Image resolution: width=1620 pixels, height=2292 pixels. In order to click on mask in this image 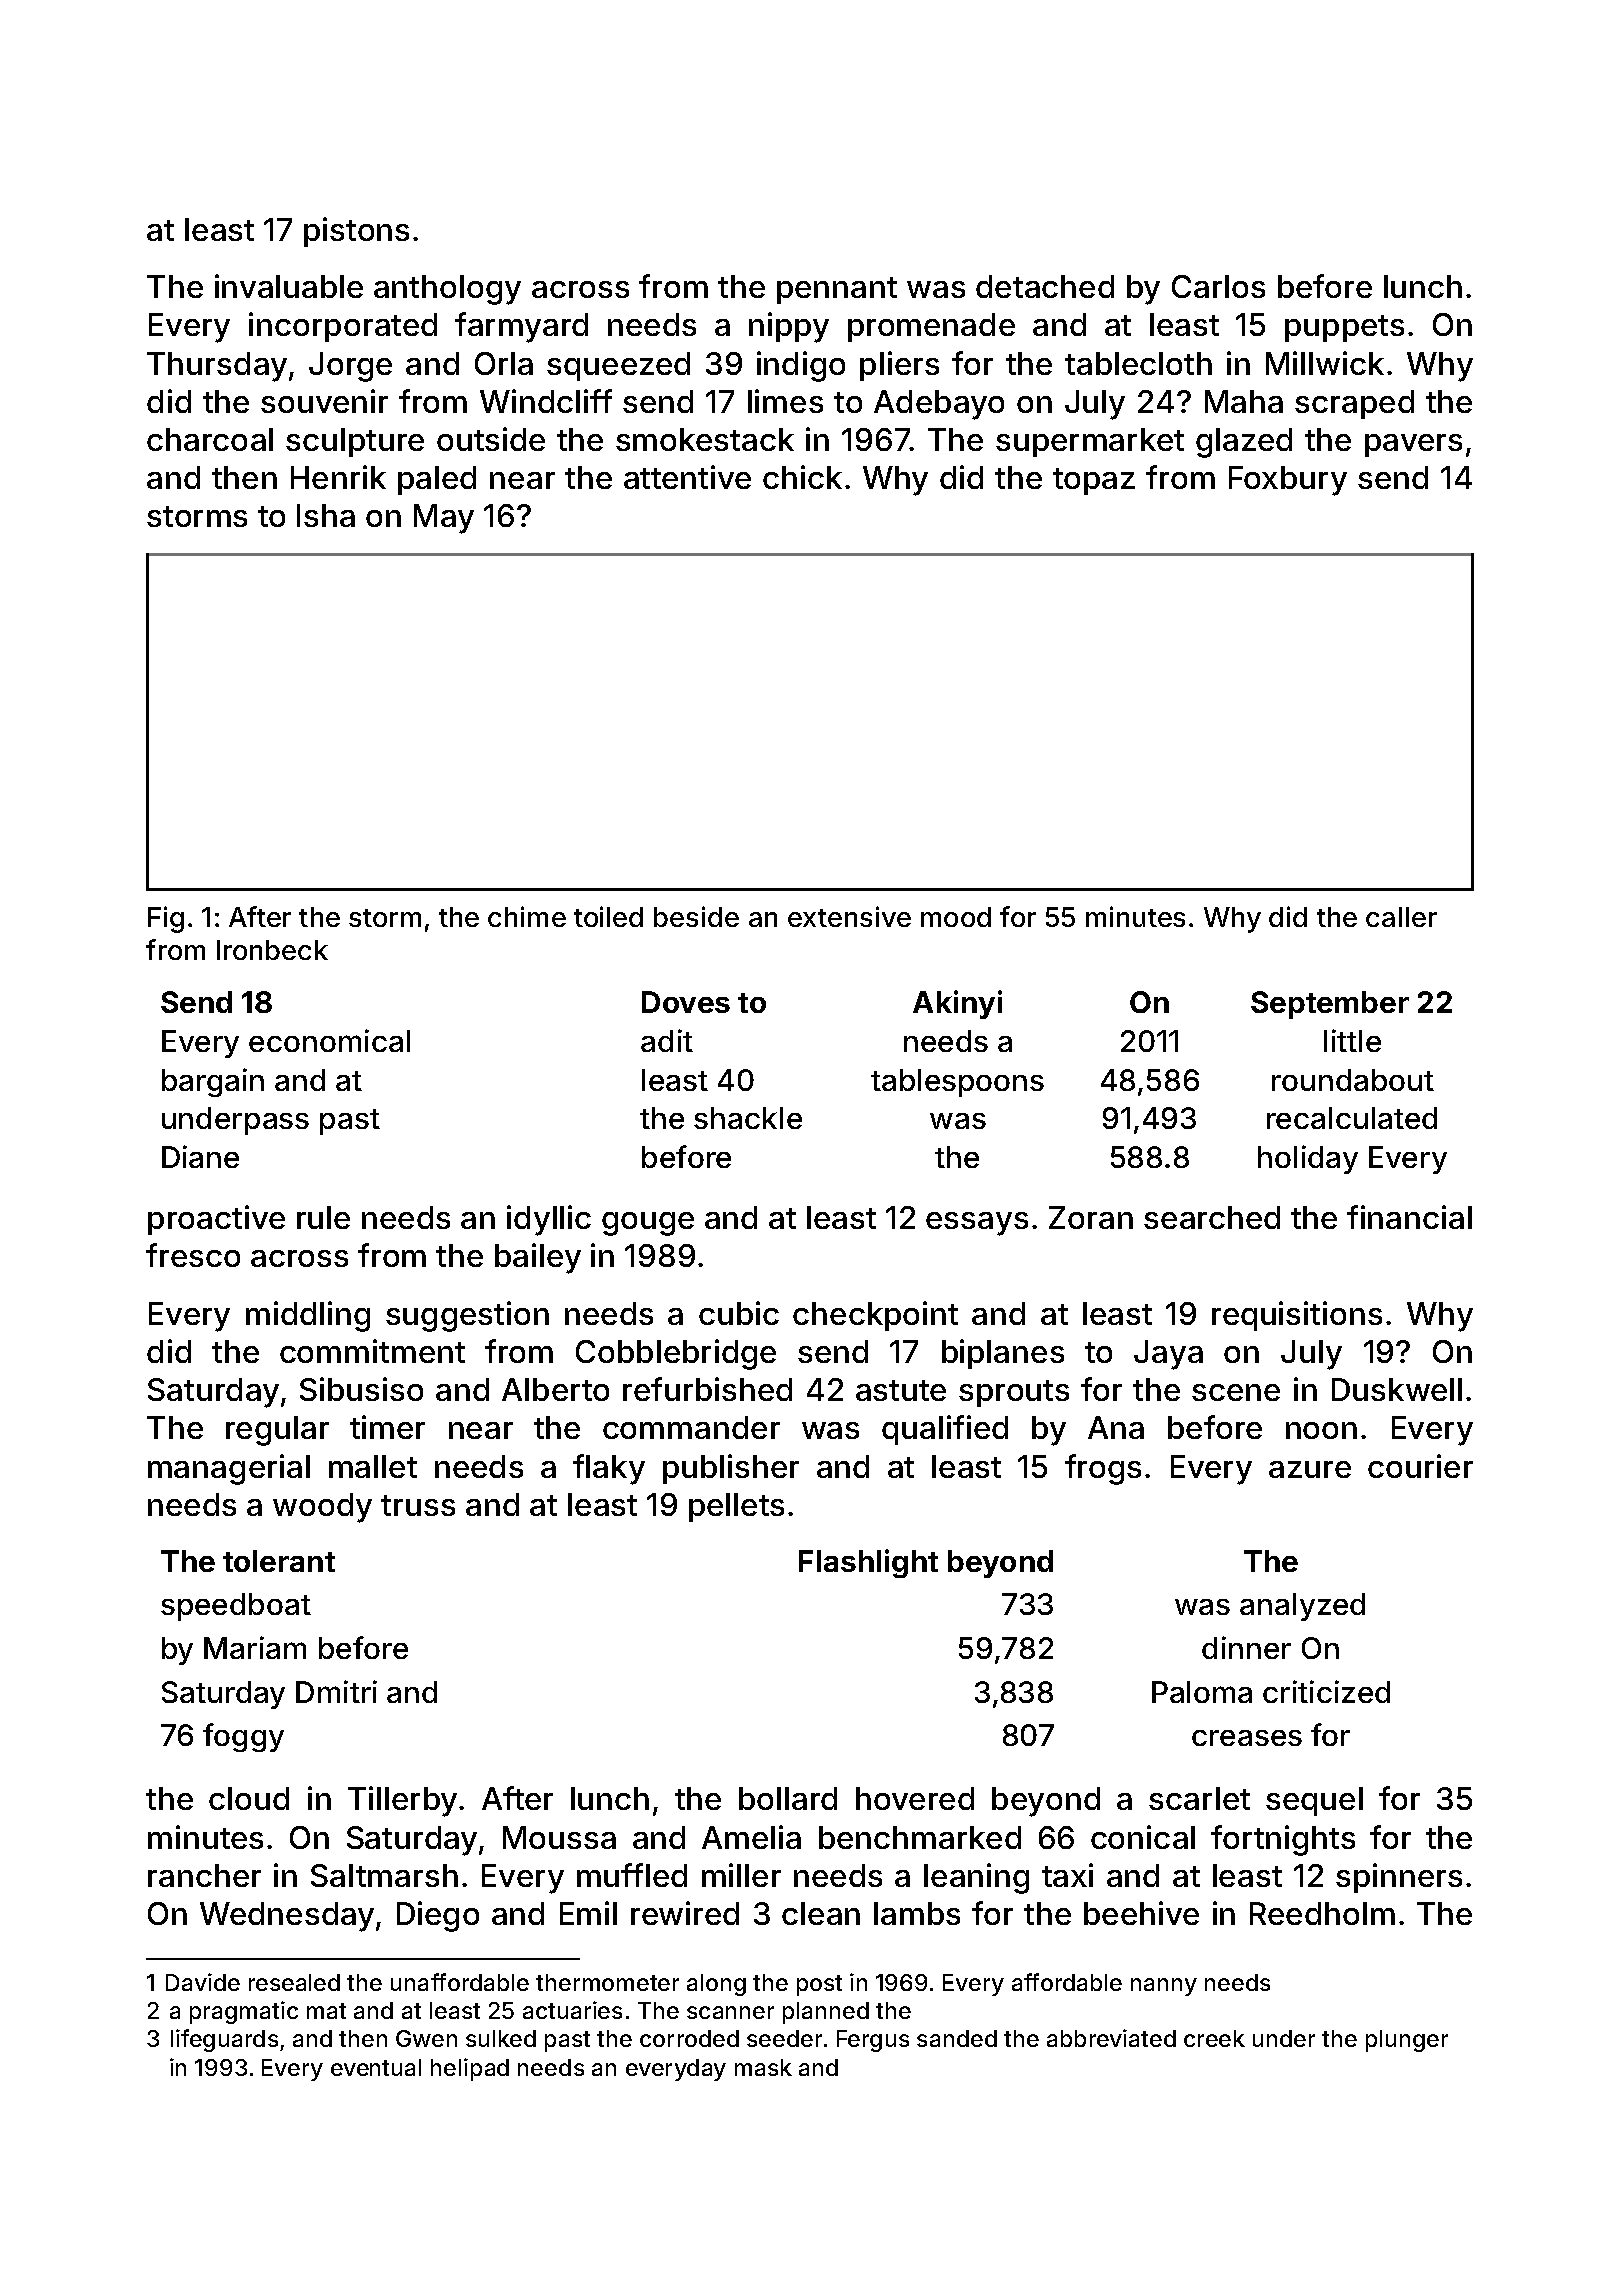, I will do `click(763, 2067)`.
